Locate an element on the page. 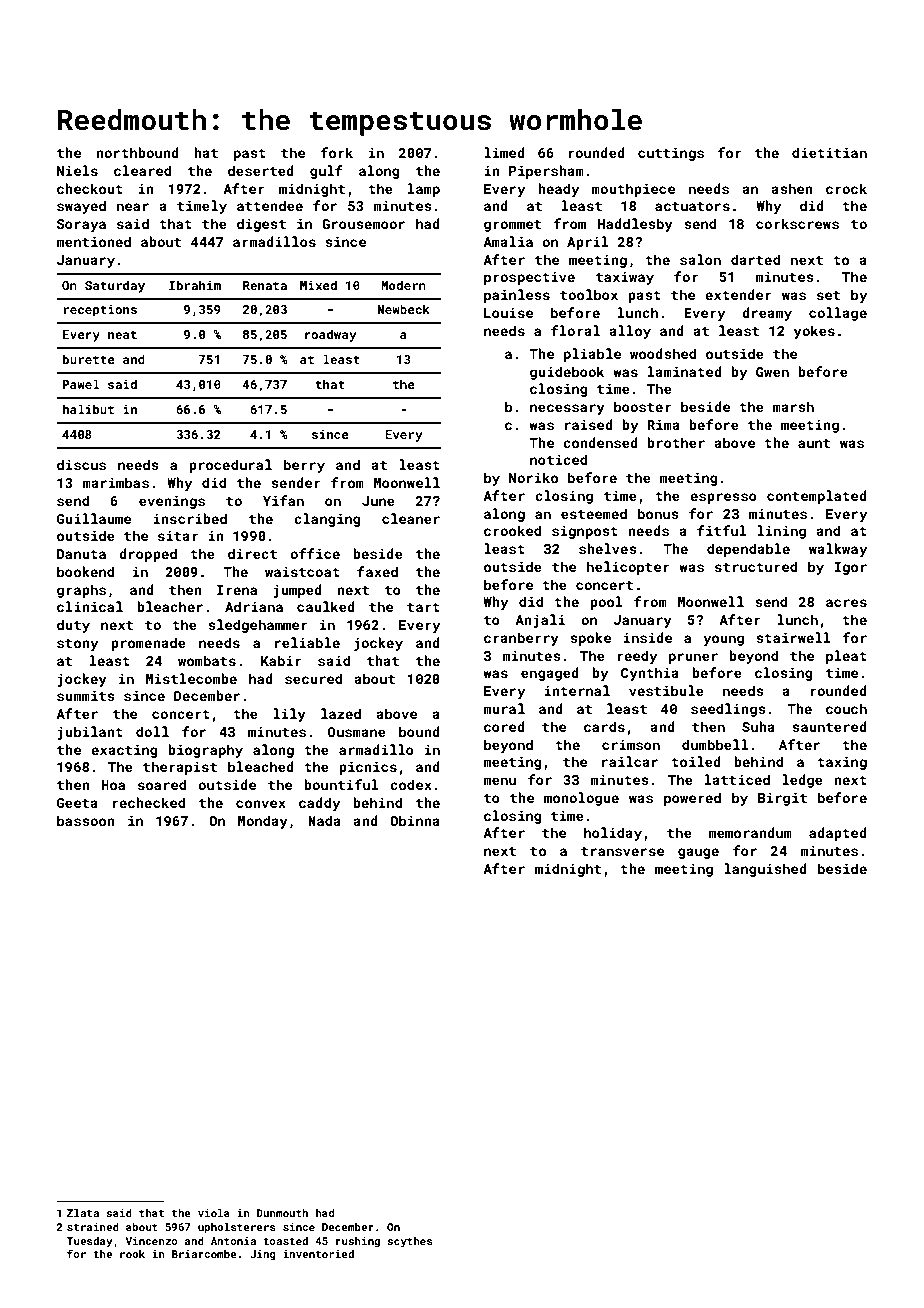 Image resolution: width=924 pixels, height=1308 pixels. scythes is located at coordinates (410, 1242).
